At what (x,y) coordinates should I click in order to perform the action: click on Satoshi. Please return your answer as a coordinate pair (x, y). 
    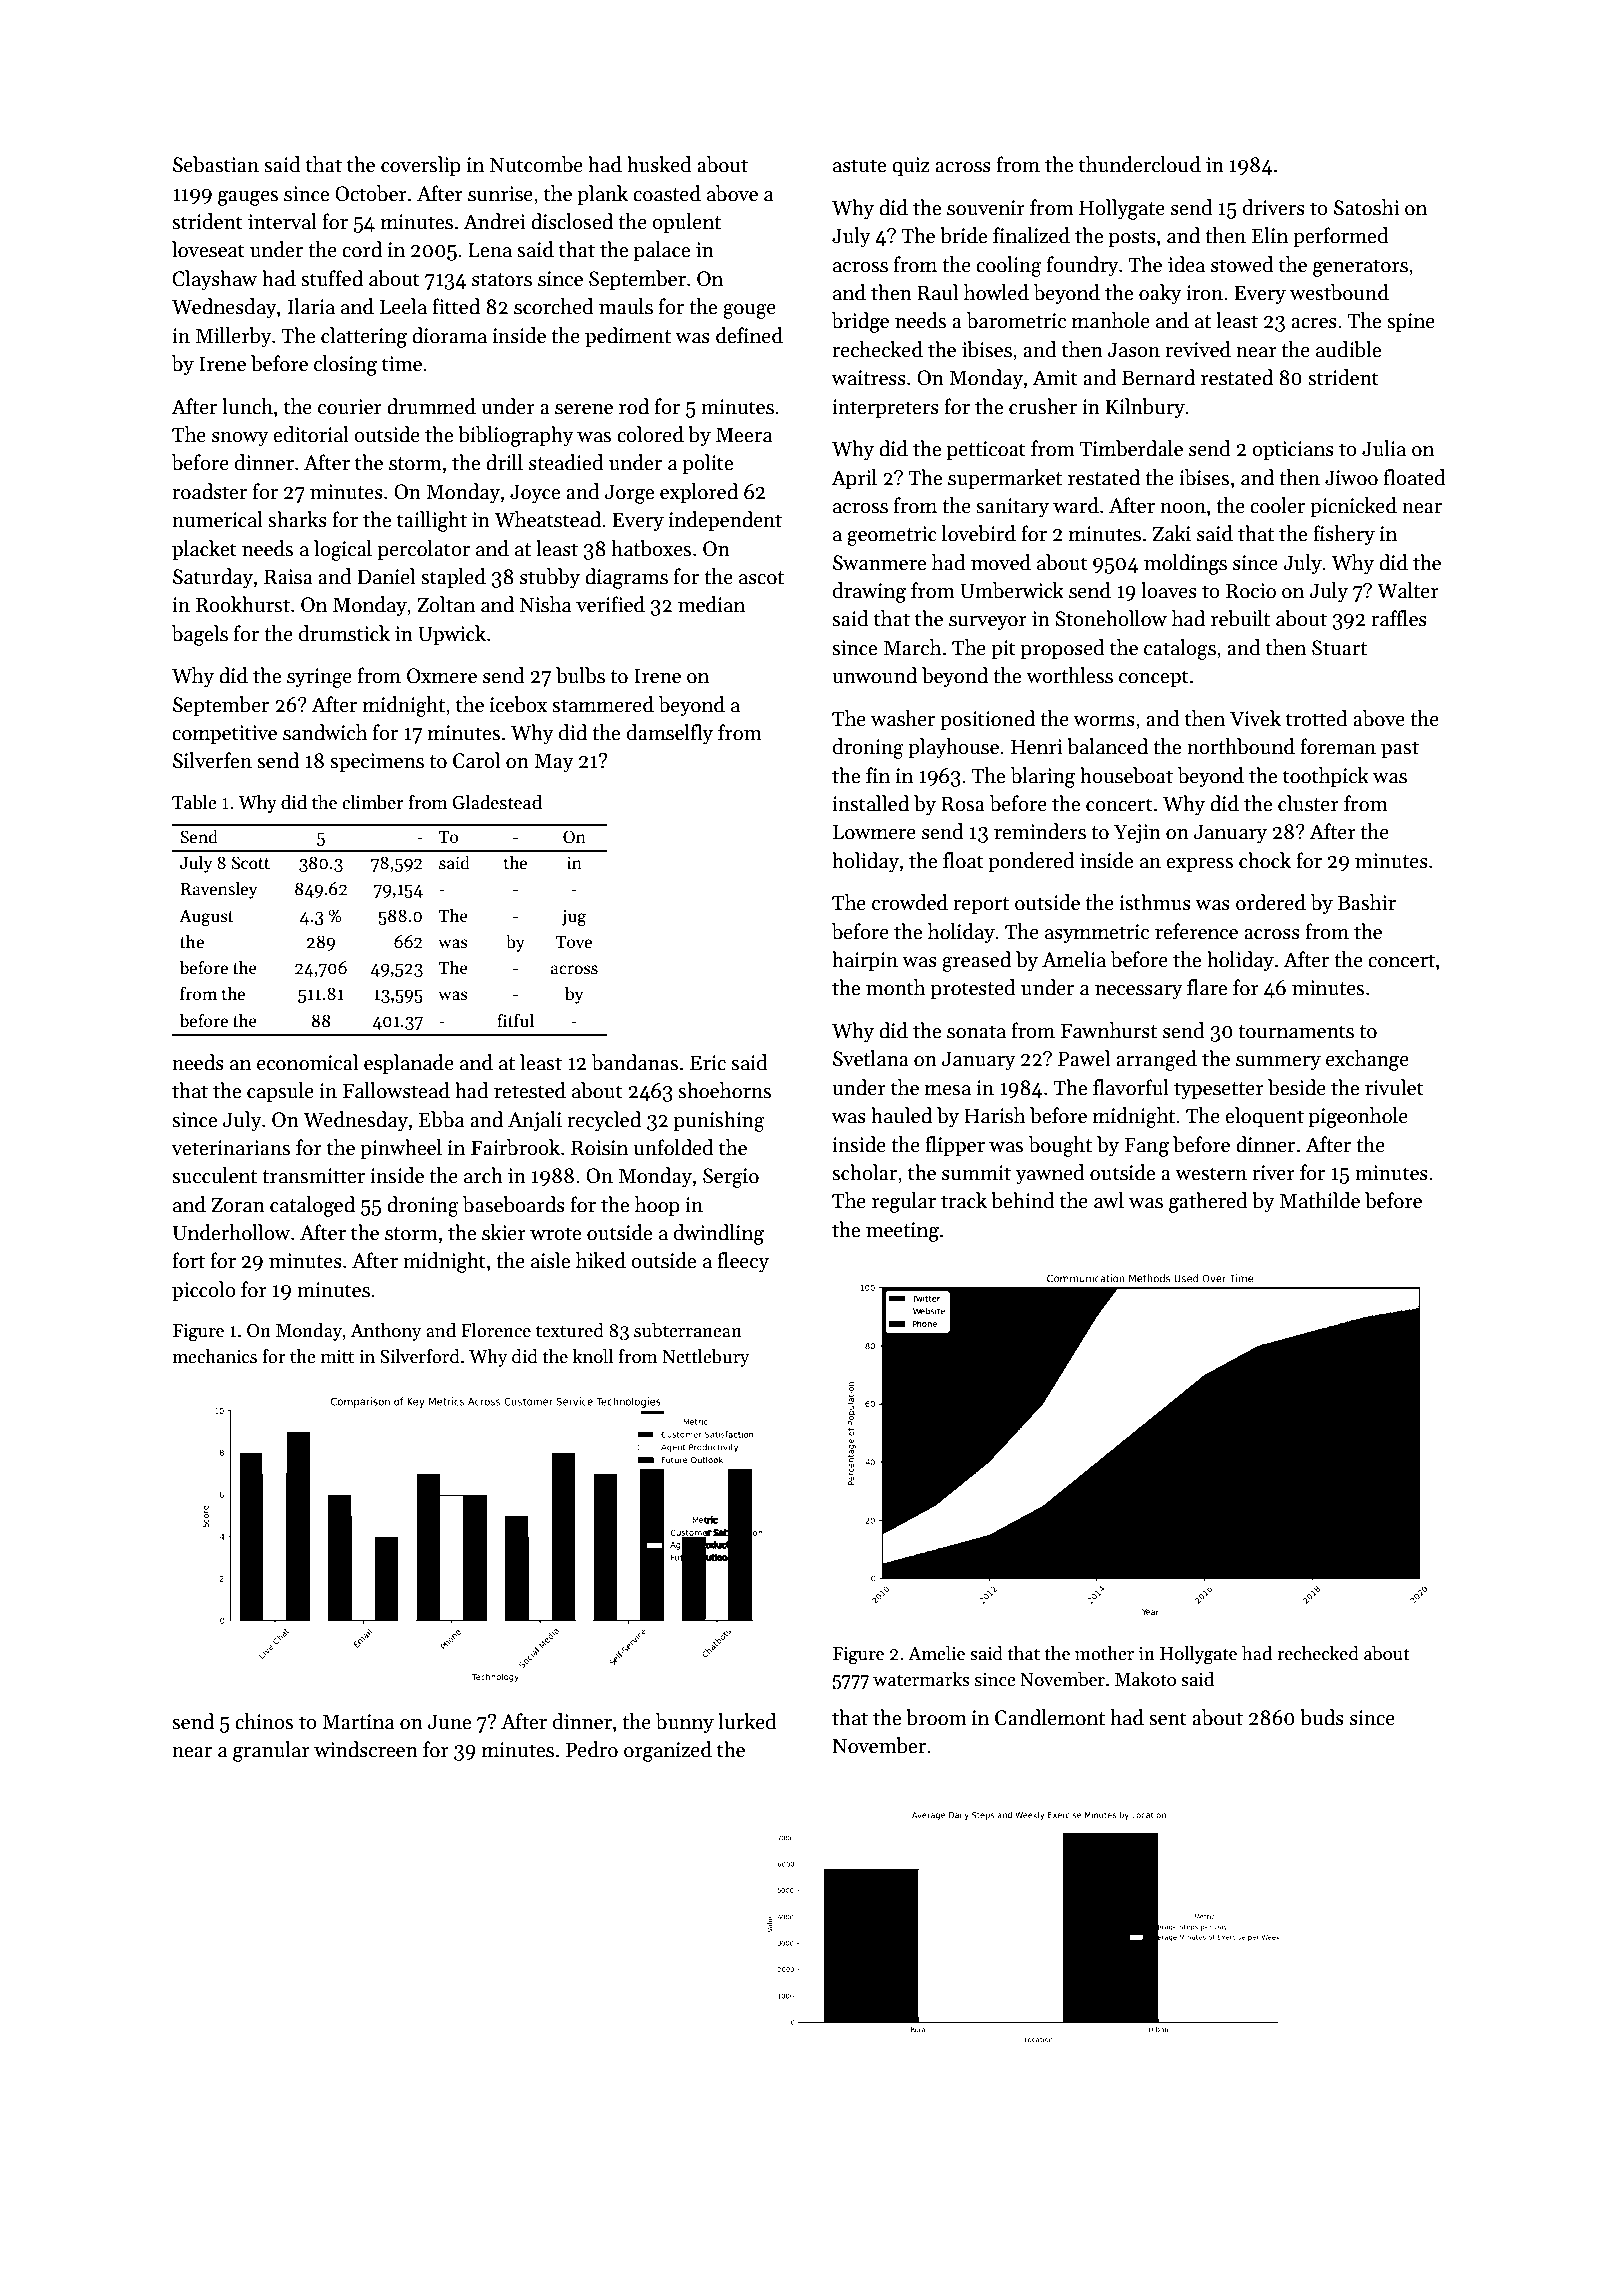
    Looking at the image, I should click on (1366, 207).
